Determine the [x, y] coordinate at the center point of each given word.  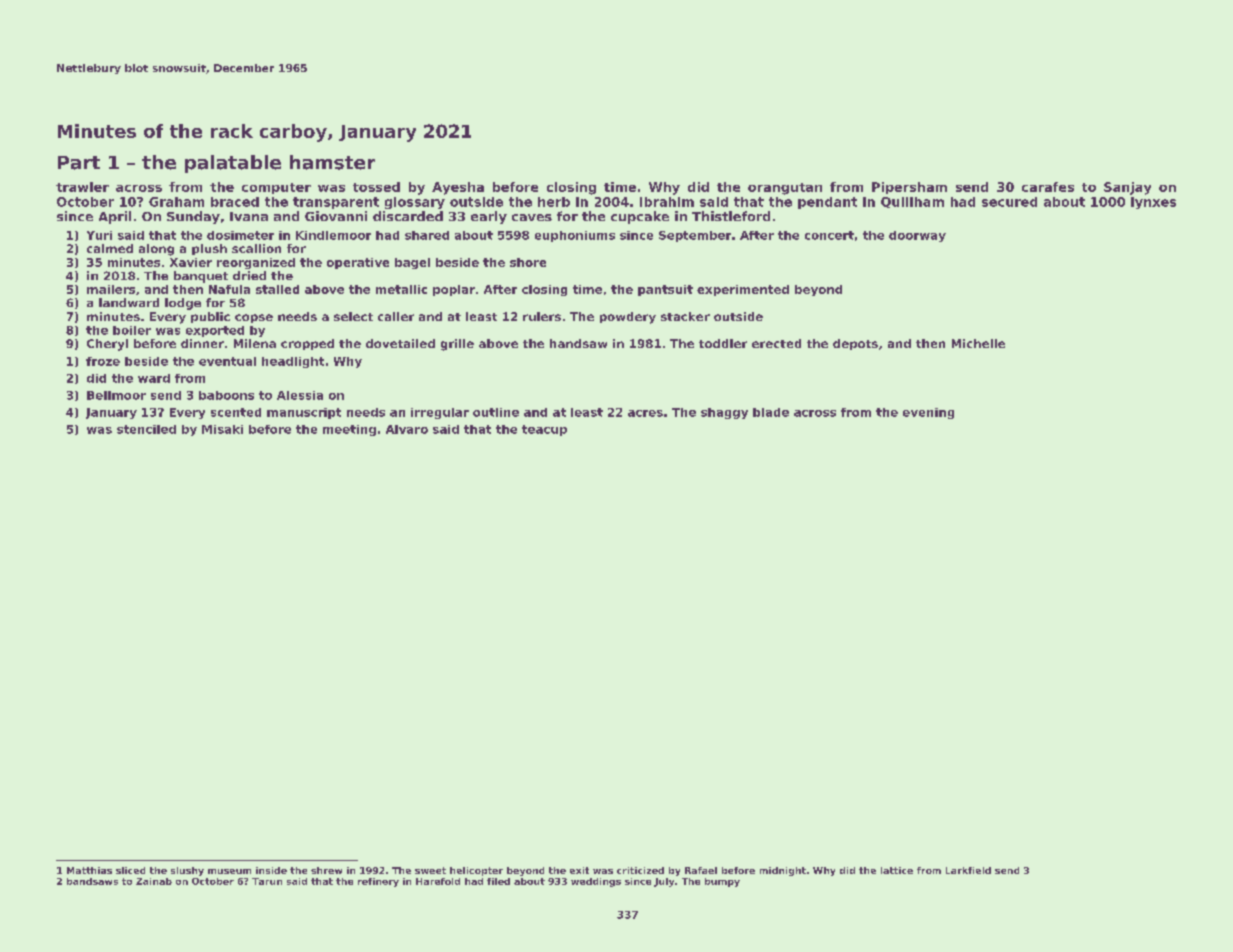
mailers [111, 289]
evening [928, 413]
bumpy [722, 882]
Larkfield [968, 870]
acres [645, 413]
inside [271, 870]
